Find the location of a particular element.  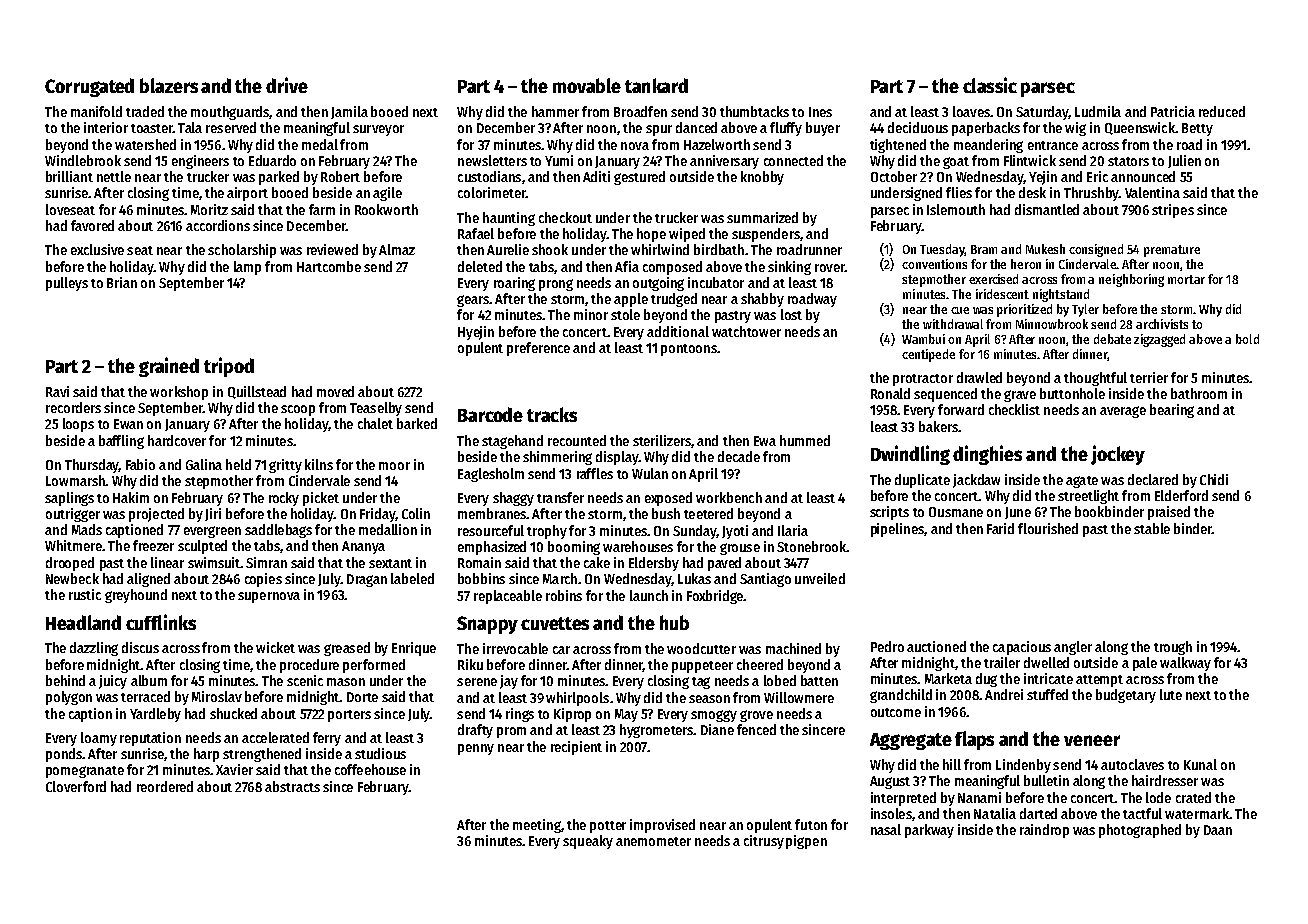

flaps is located at coordinates (974, 740).
